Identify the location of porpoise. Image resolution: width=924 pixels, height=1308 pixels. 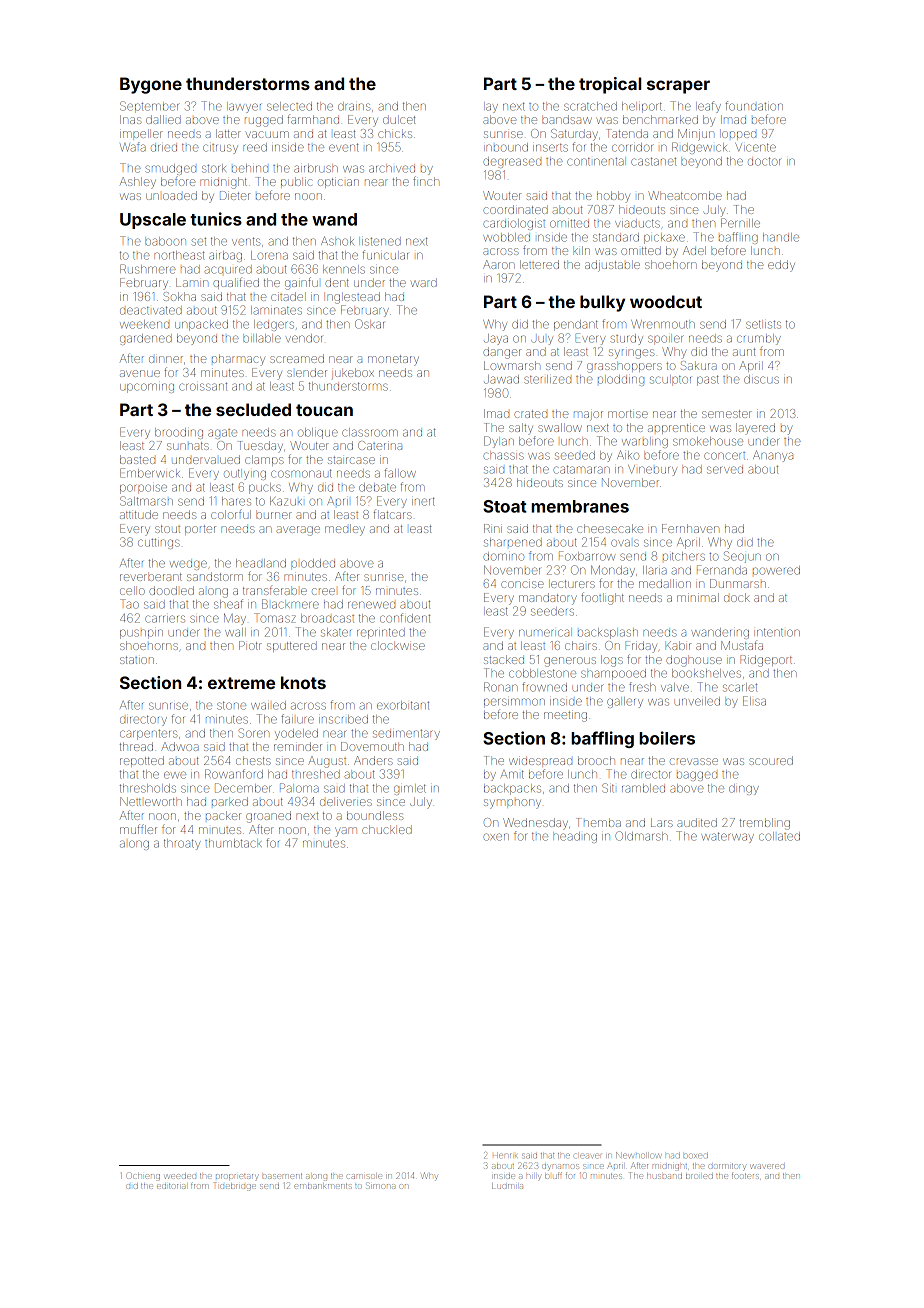
(143, 489).
